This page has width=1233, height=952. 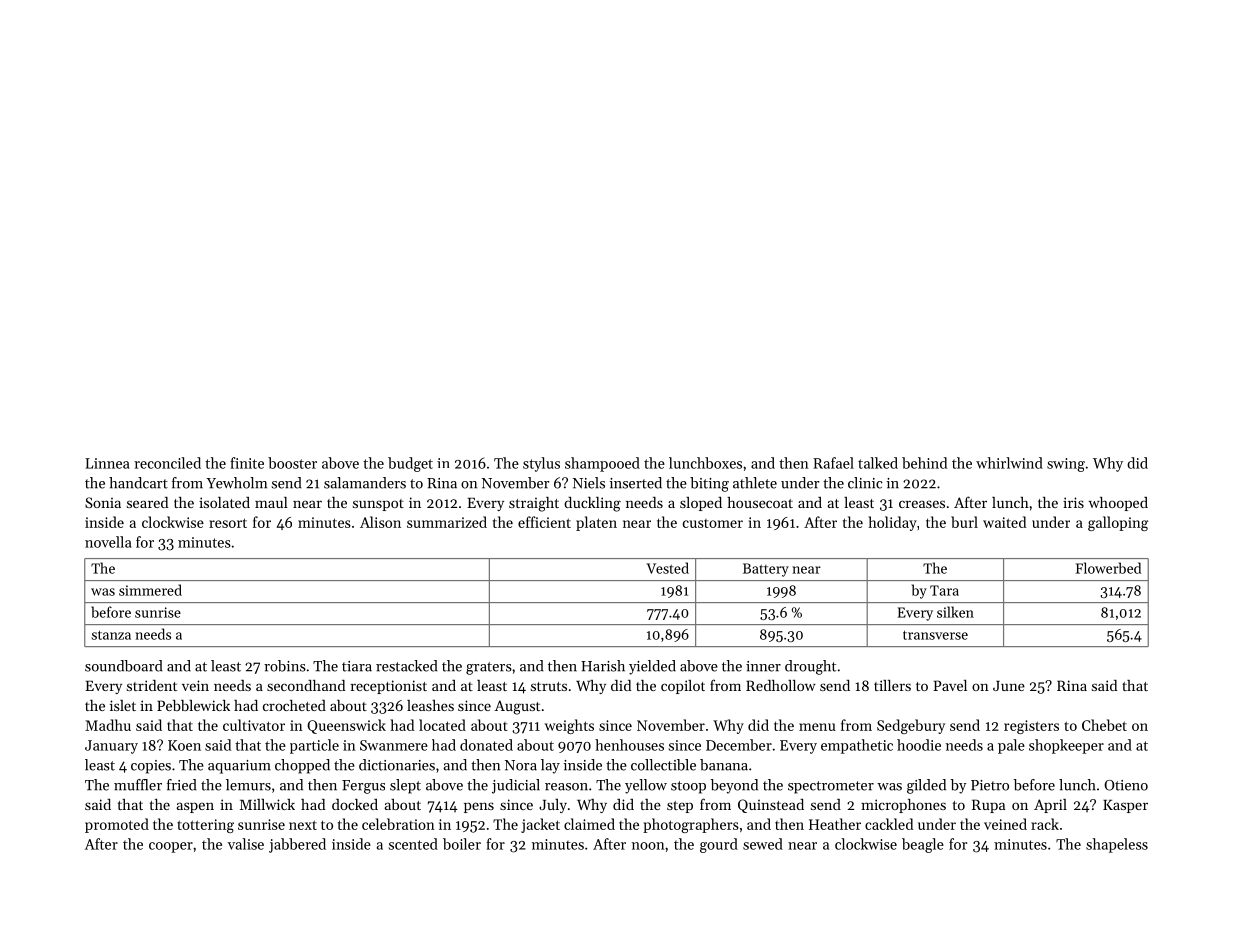 I want to click on waited, so click(x=1005, y=522).
